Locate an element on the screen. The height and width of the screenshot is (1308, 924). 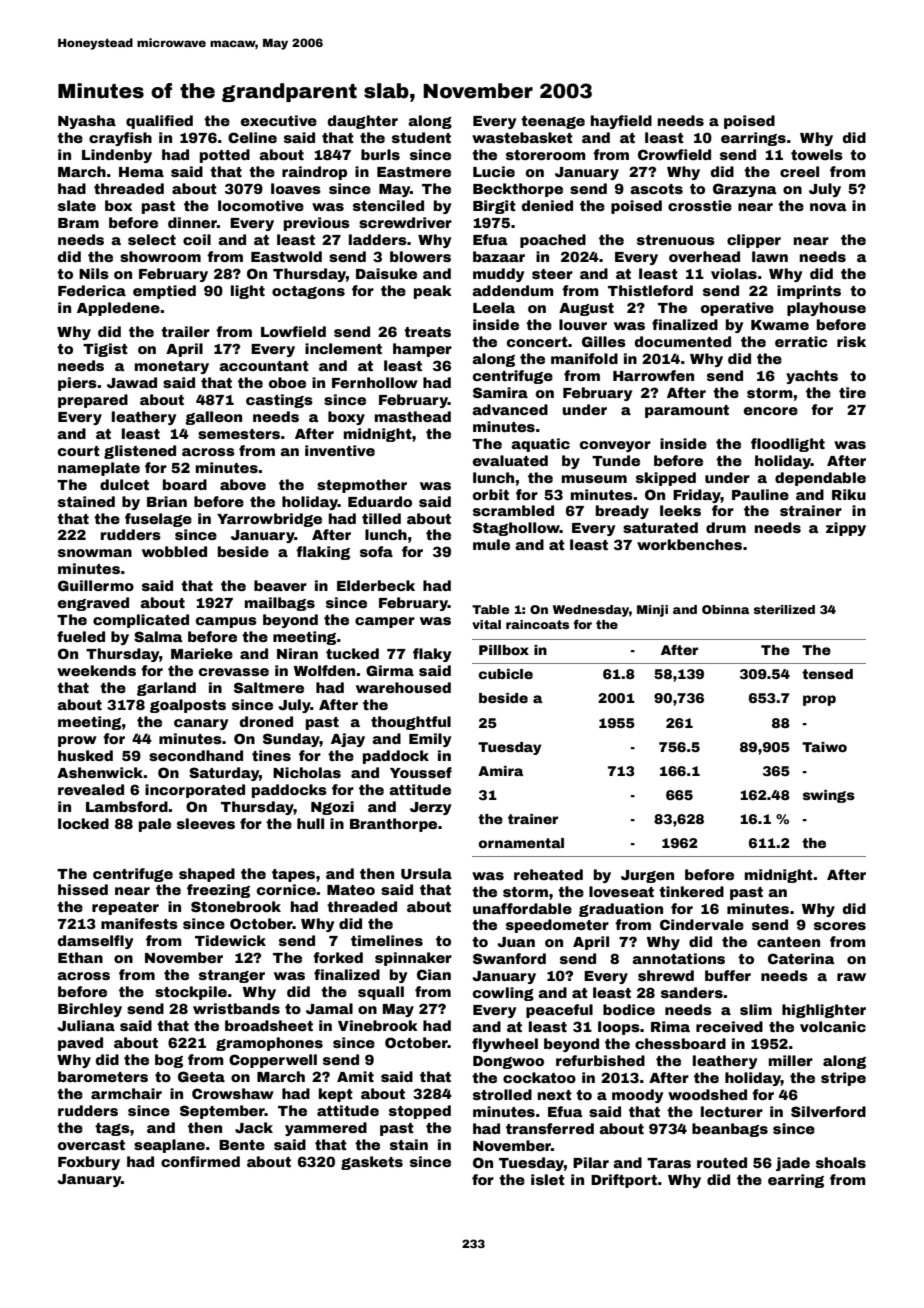
Riku is located at coordinates (849, 494).
